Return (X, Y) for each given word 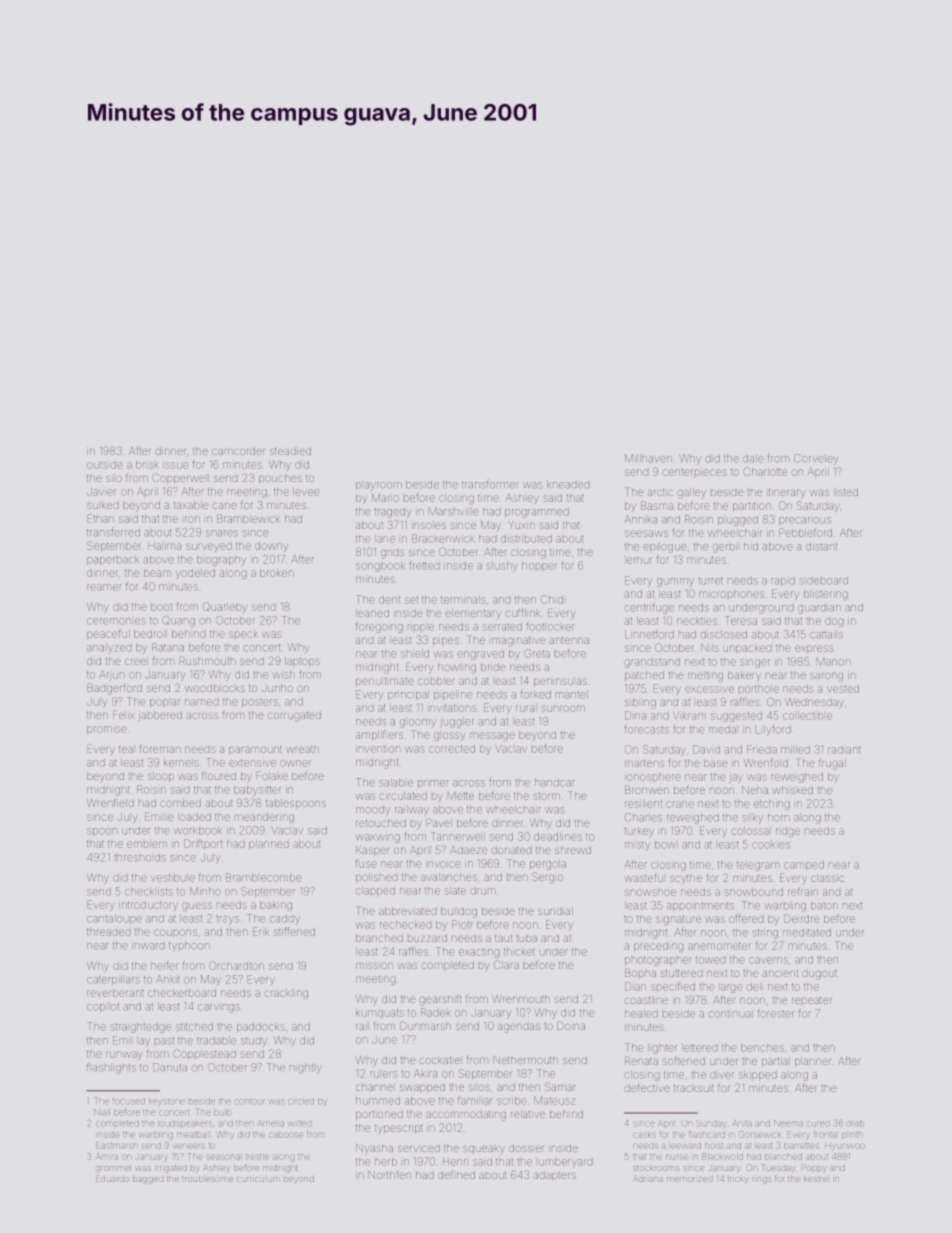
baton (824, 906)
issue (175, 465)
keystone (167, 1102)
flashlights (111, 1069)
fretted (424, 565)
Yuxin (521, 525)
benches (762, 1048)
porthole (759, 689)
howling (457, 668)
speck (242, 634)
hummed (378, 1101)
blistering (826, 595)
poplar (165, 703)
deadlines (558, 837)
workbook (197, 831)
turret (710, 581)
